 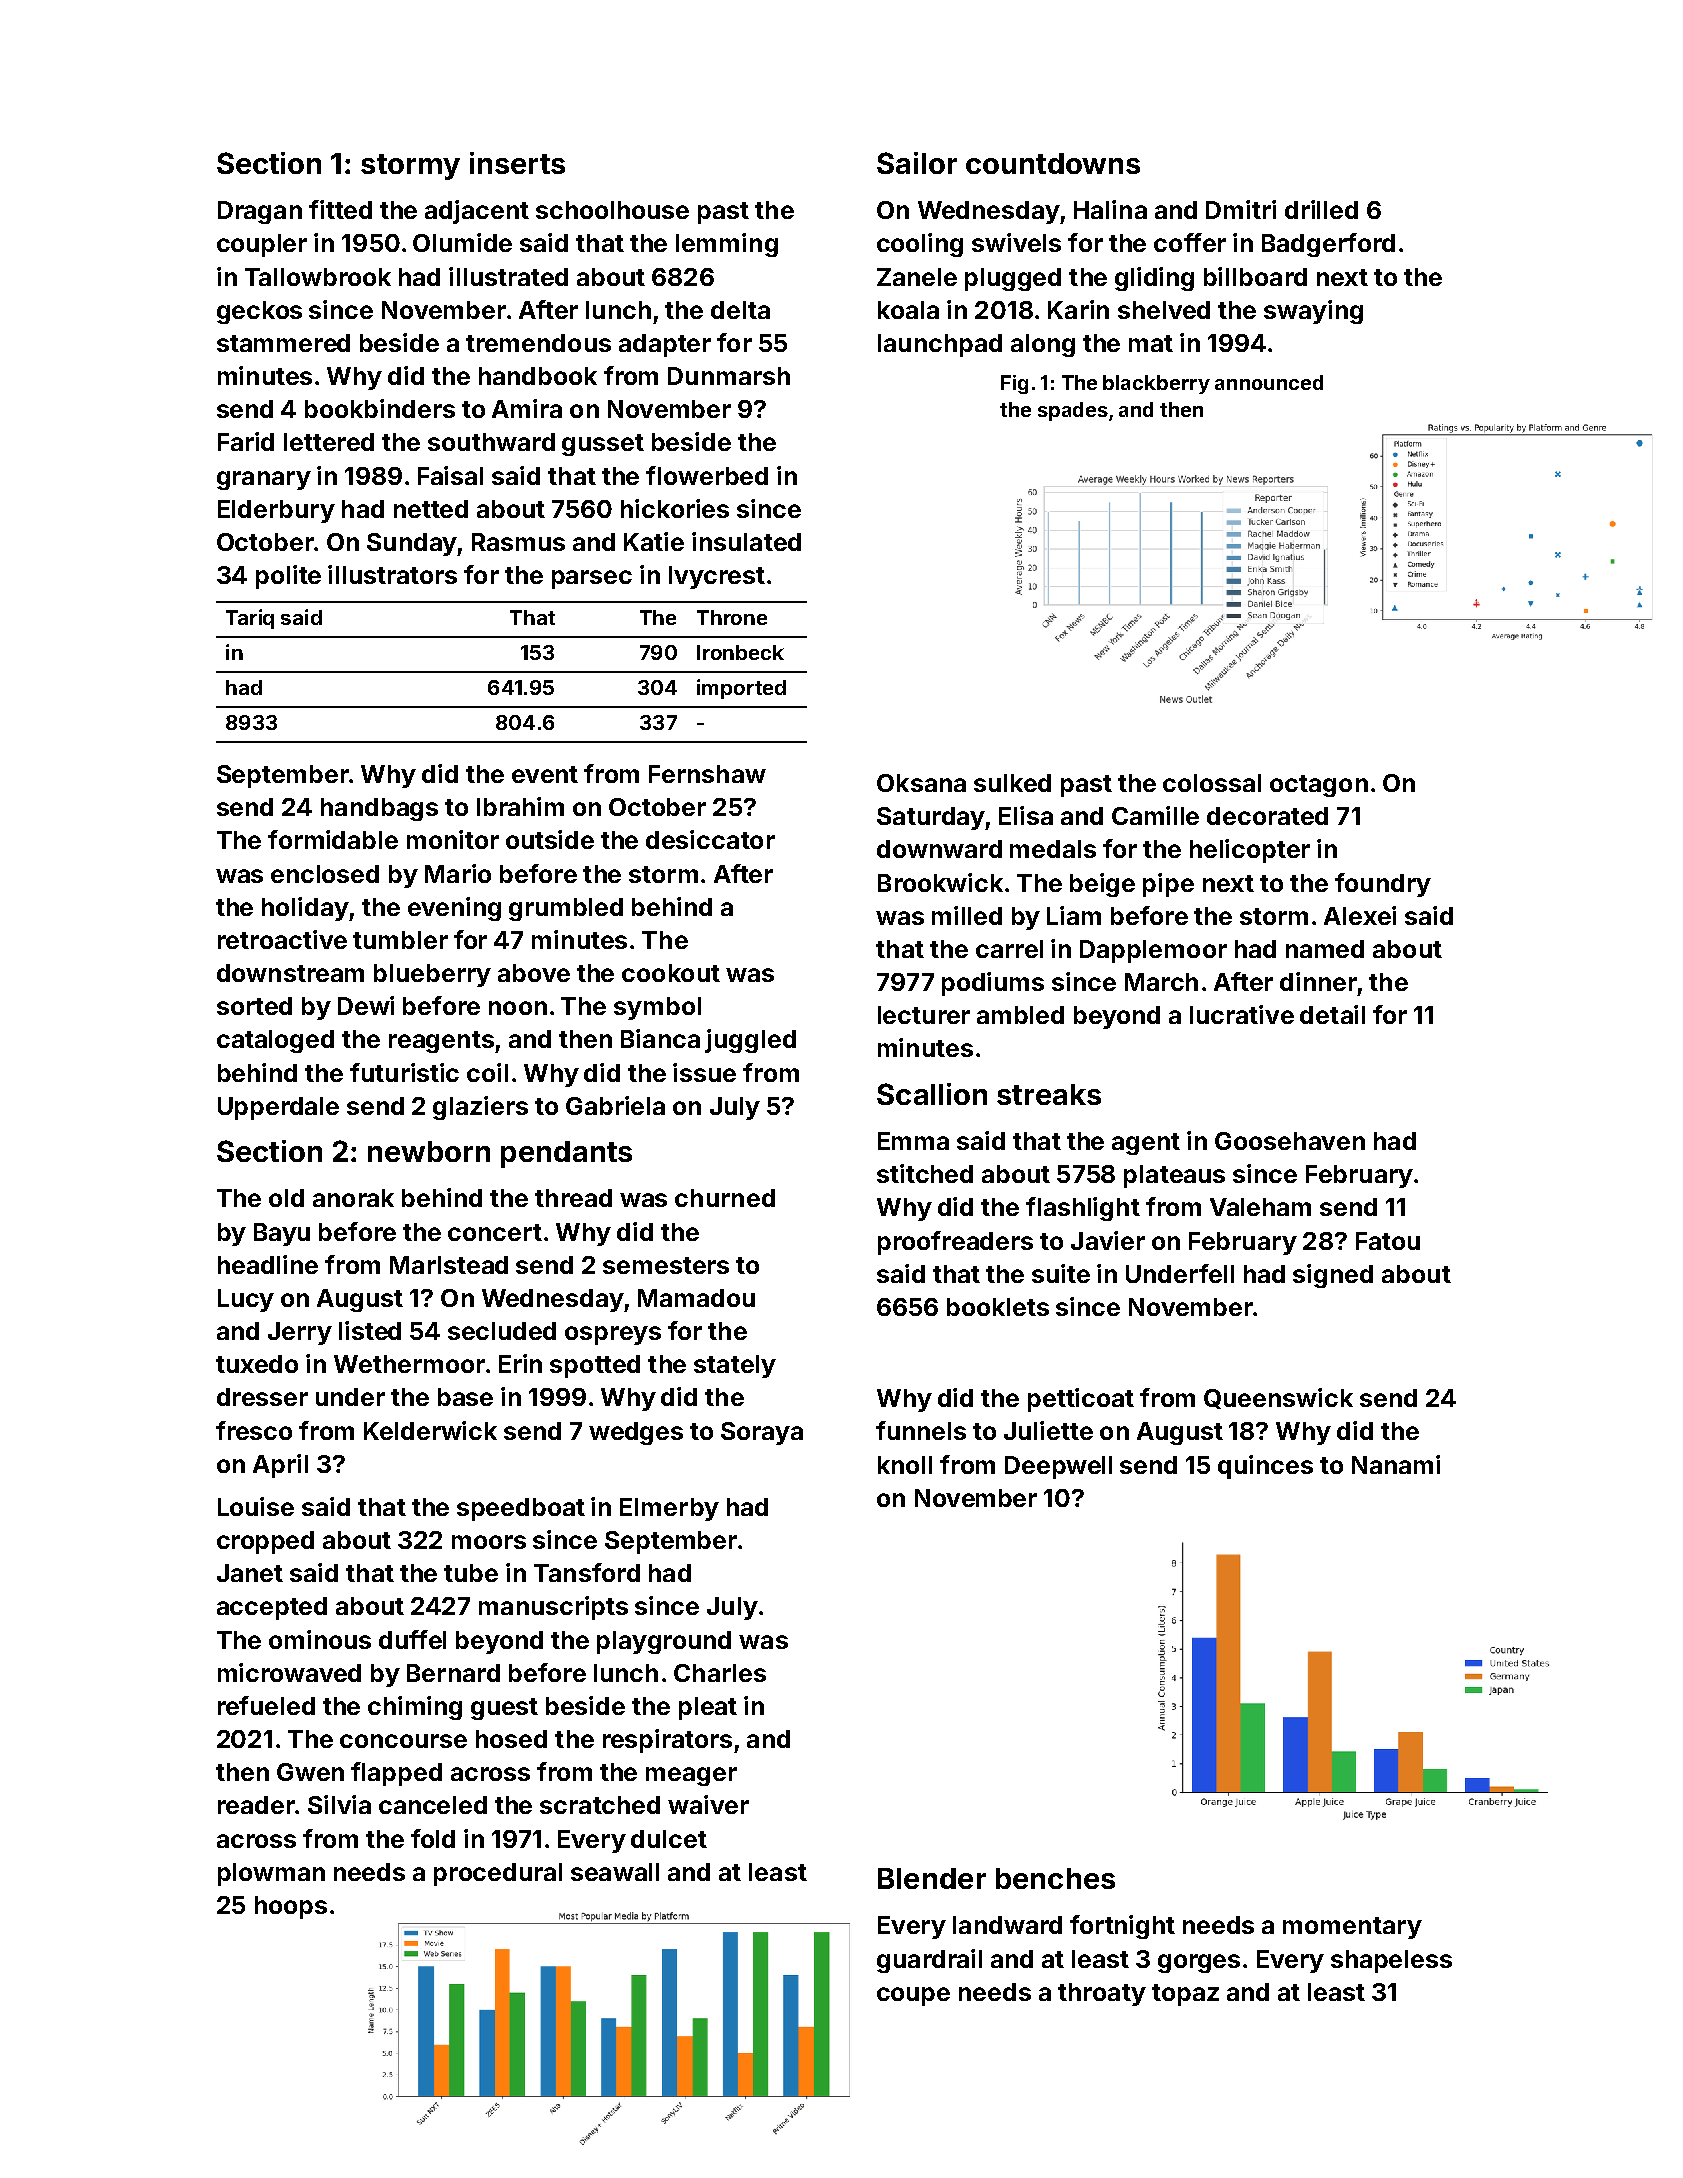 What do you see at coordinates (462, 242) in the screenshot?
I see `Olumide` at bounding box center [462, 242].
